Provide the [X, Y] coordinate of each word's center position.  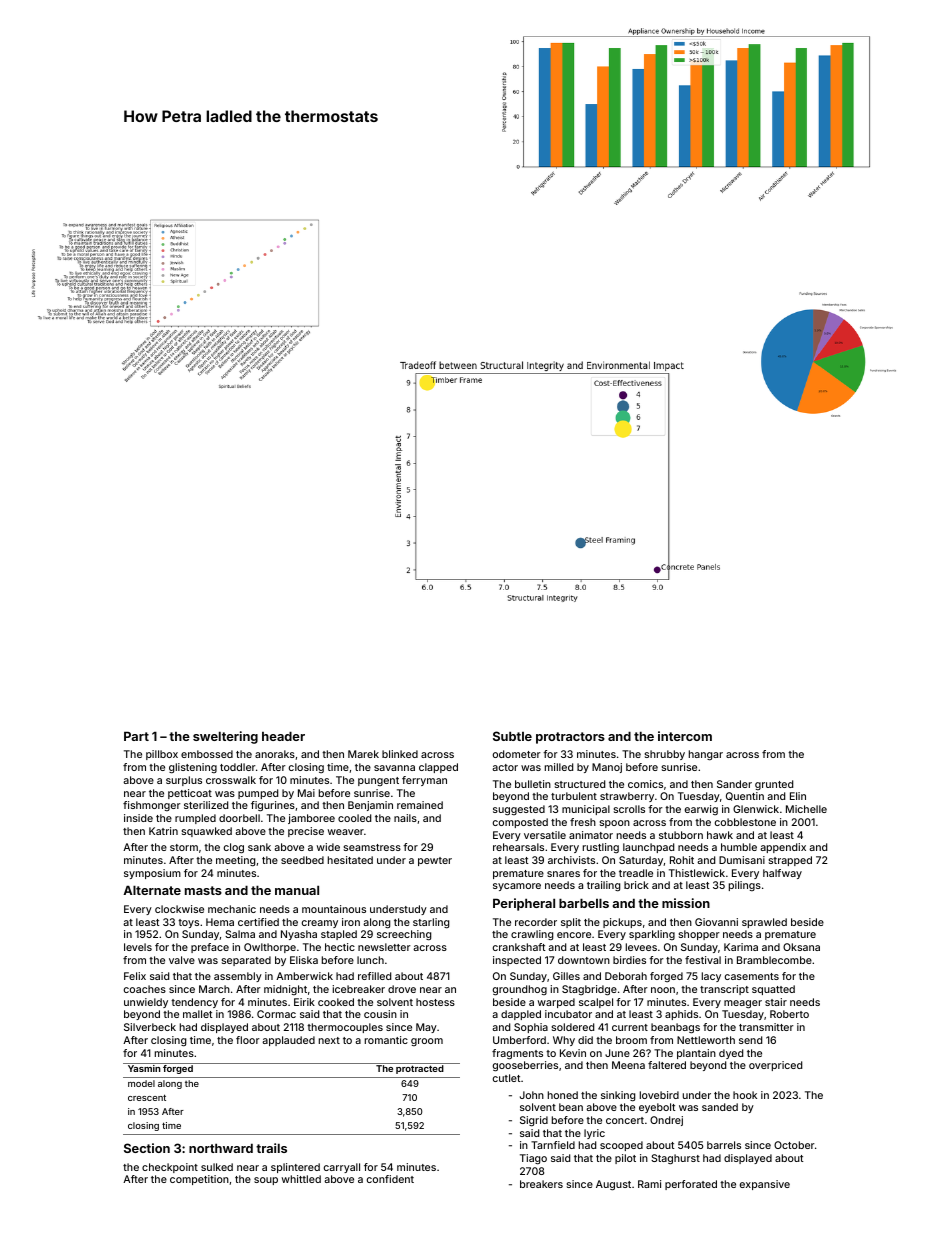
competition [199, 1180]
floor [248, 1040]
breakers [541, 1184]
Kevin [573, 1053]
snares [563, 874]
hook [745, 1095]
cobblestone [745, 822]
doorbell [239, 818]
